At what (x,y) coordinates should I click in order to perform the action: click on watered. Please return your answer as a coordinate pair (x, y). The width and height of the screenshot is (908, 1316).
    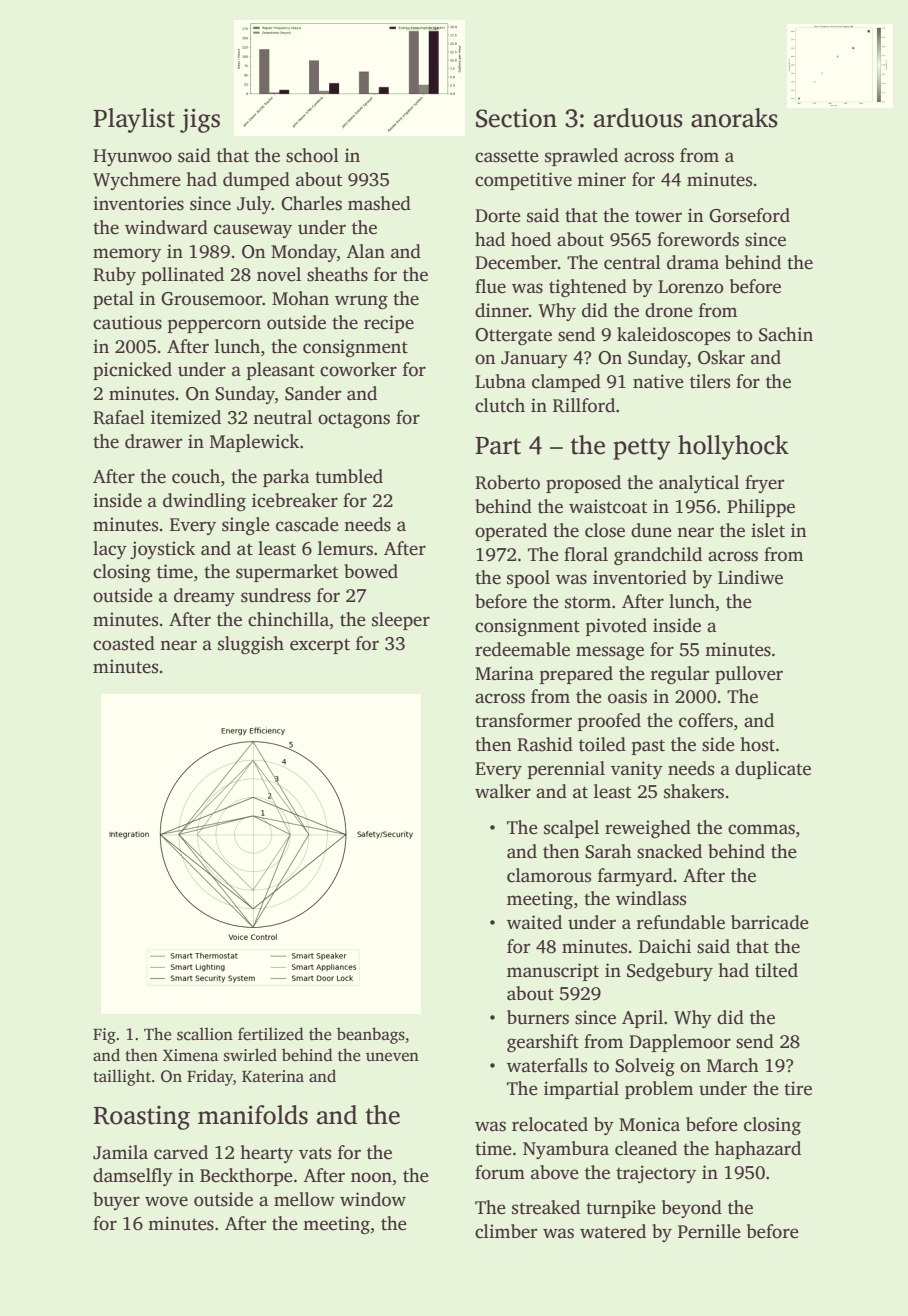
    Looking at the image, I should click on (613, 1231).
